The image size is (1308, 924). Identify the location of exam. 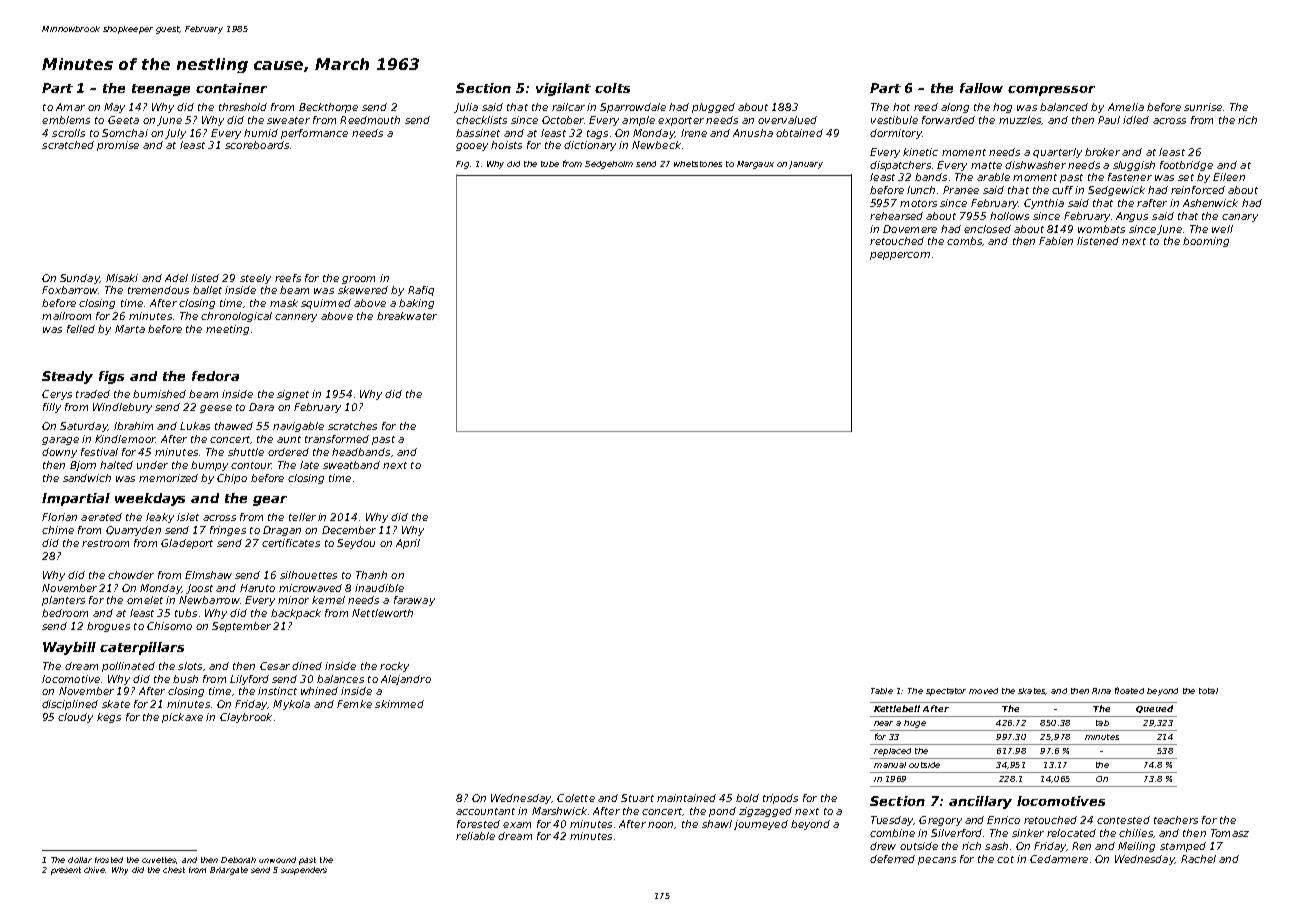
(517, 825).
